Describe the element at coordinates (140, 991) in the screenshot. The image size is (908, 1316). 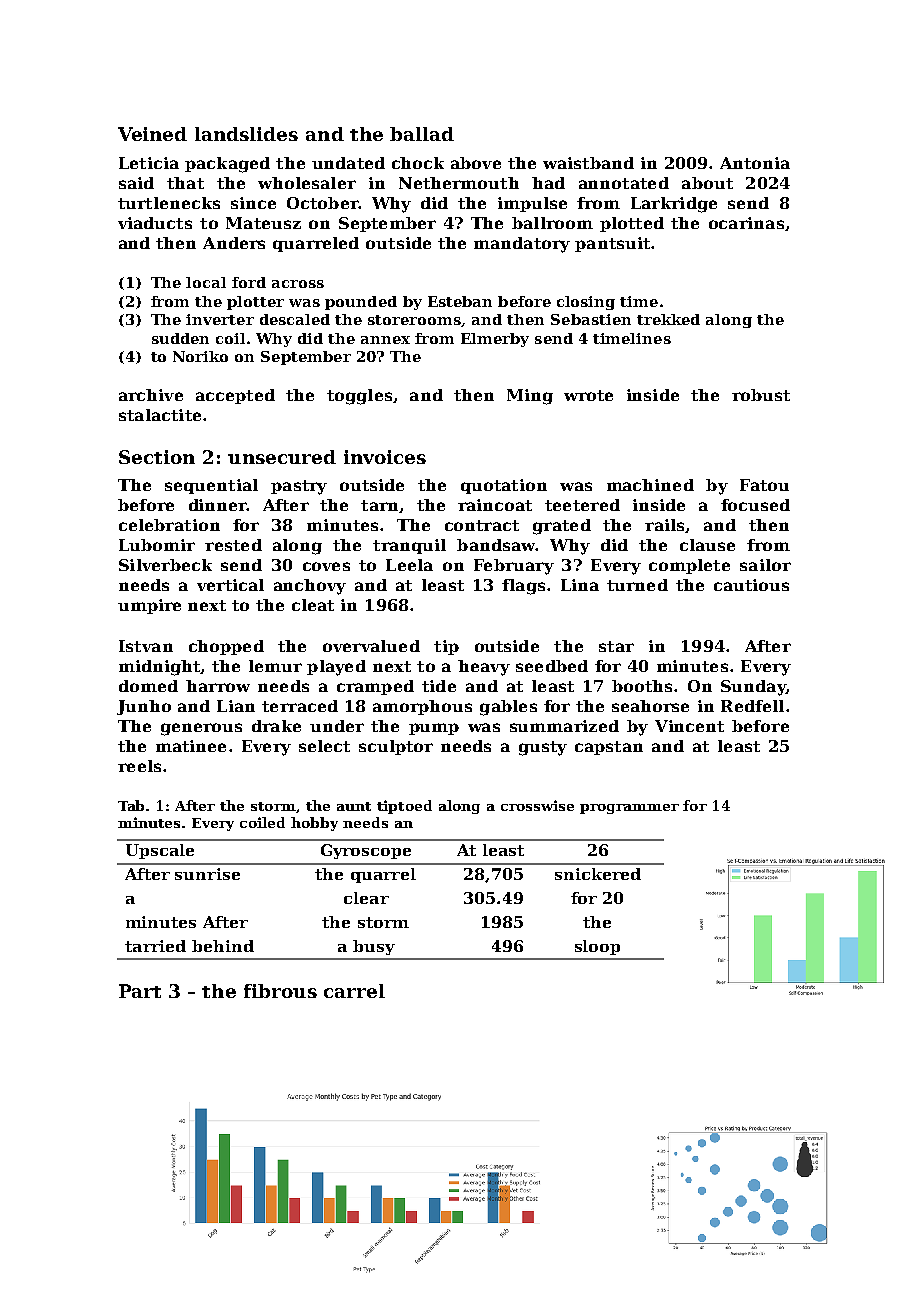
I see `Part` at that location.
